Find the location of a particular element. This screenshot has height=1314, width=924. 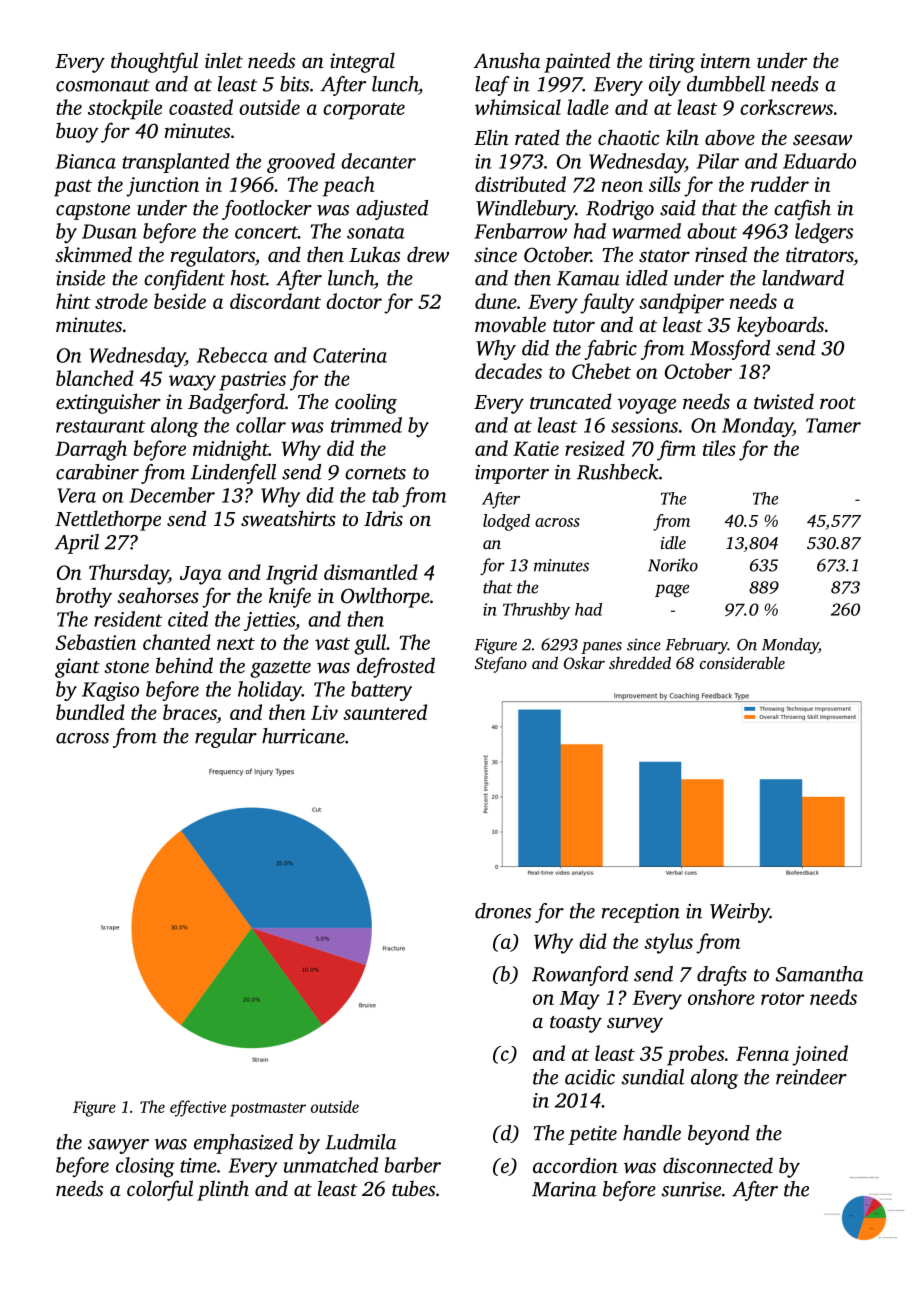

considerable is located at coordinates (742, 662).
